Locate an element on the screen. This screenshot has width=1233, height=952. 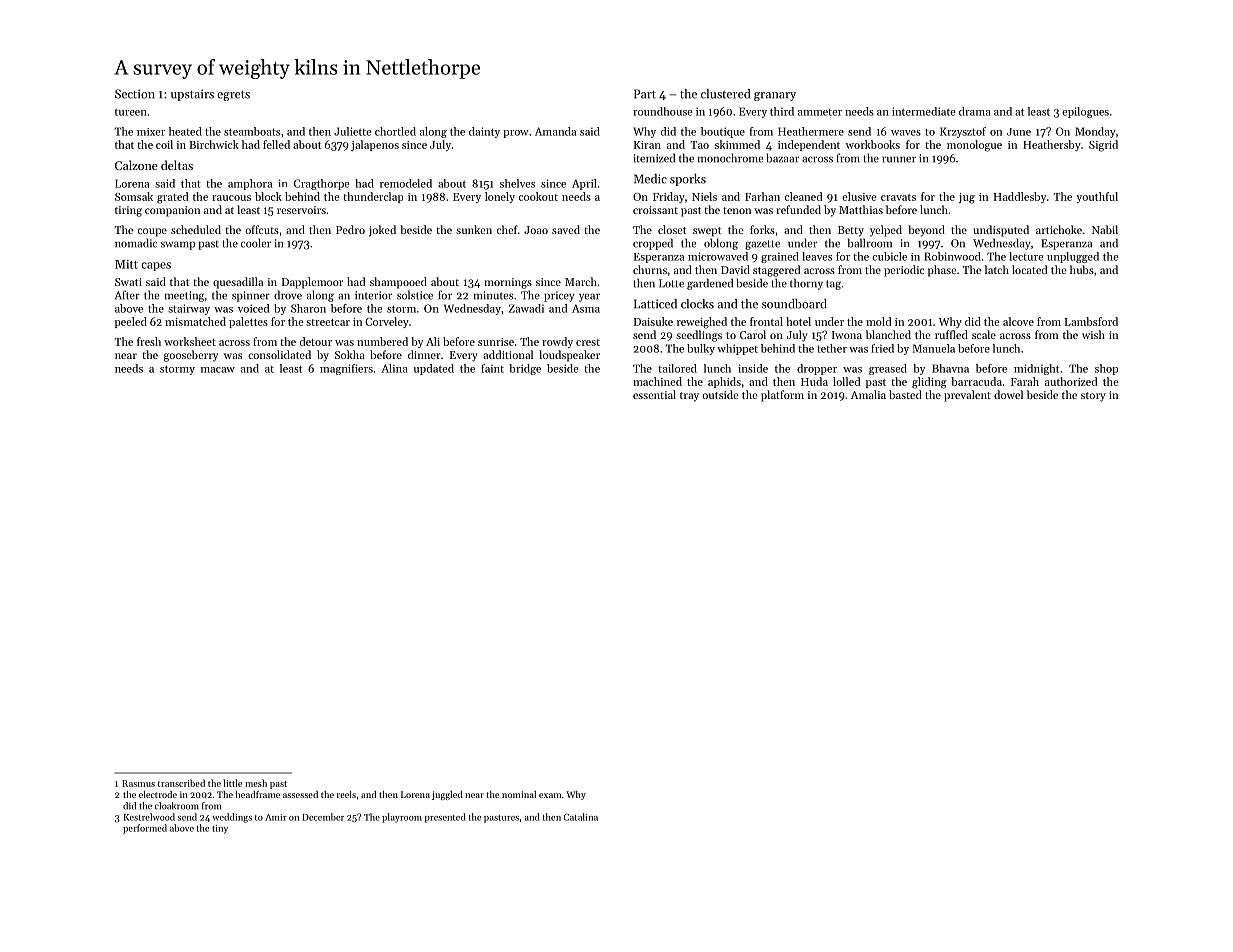
Amalia is located at coordinates (868, 394).
